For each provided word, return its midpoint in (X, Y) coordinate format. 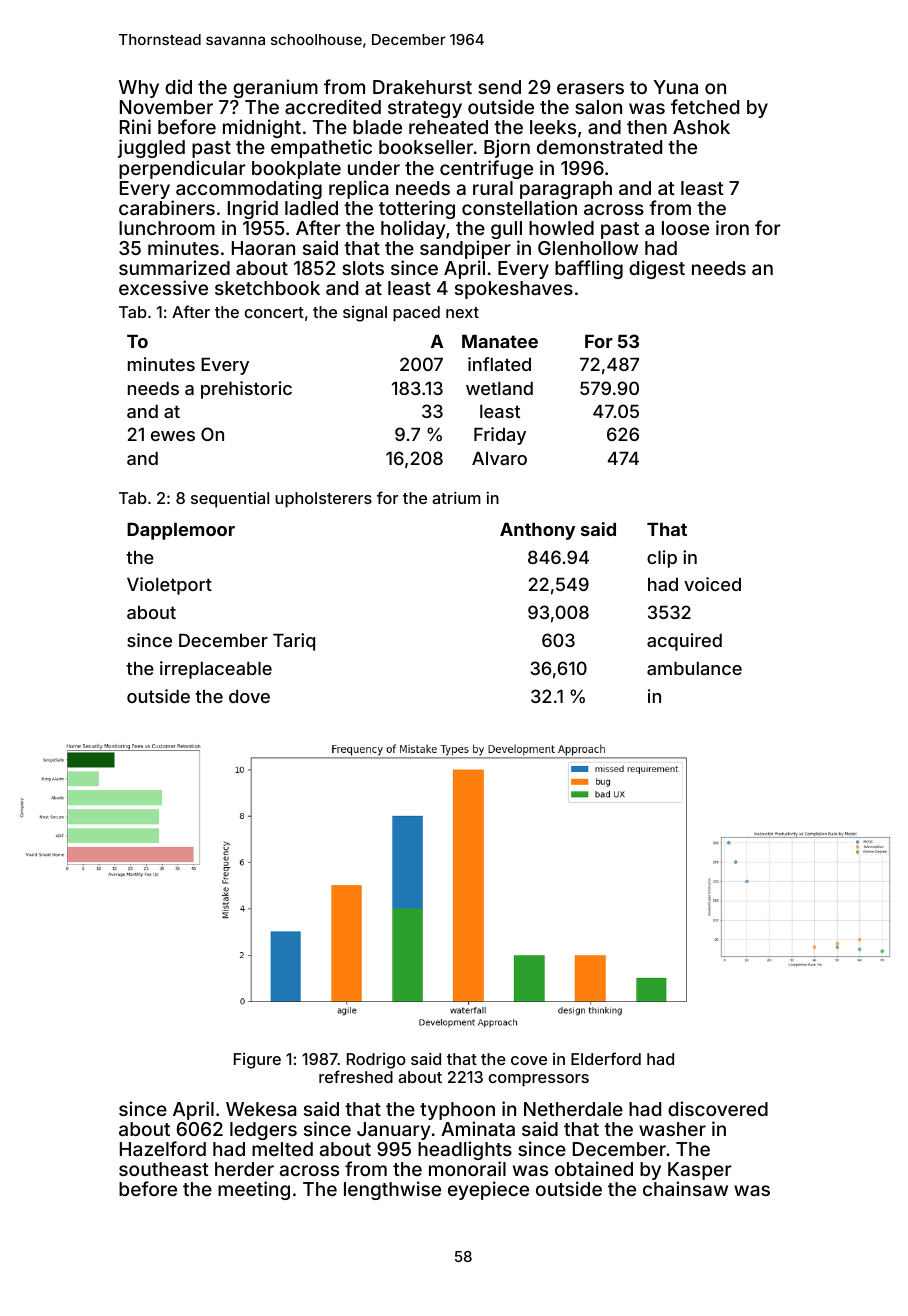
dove (249, 696)
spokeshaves (514, 290)
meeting (254, 1190)
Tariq (294, 642)
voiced (712, 584)
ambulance (694, 668)
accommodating (249, 189)
